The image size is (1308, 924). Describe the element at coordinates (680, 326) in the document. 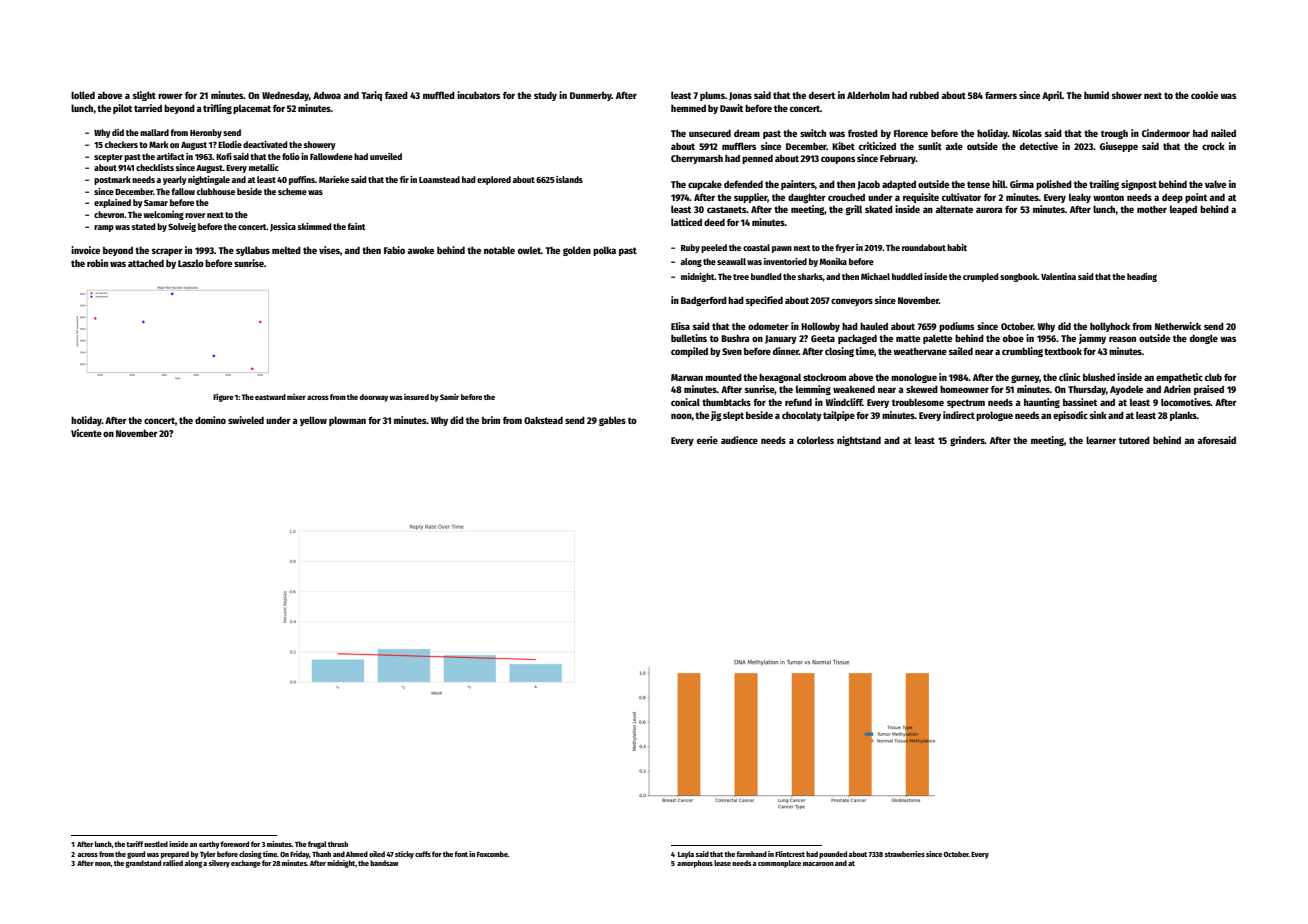

I see `Elisa` at that location.
